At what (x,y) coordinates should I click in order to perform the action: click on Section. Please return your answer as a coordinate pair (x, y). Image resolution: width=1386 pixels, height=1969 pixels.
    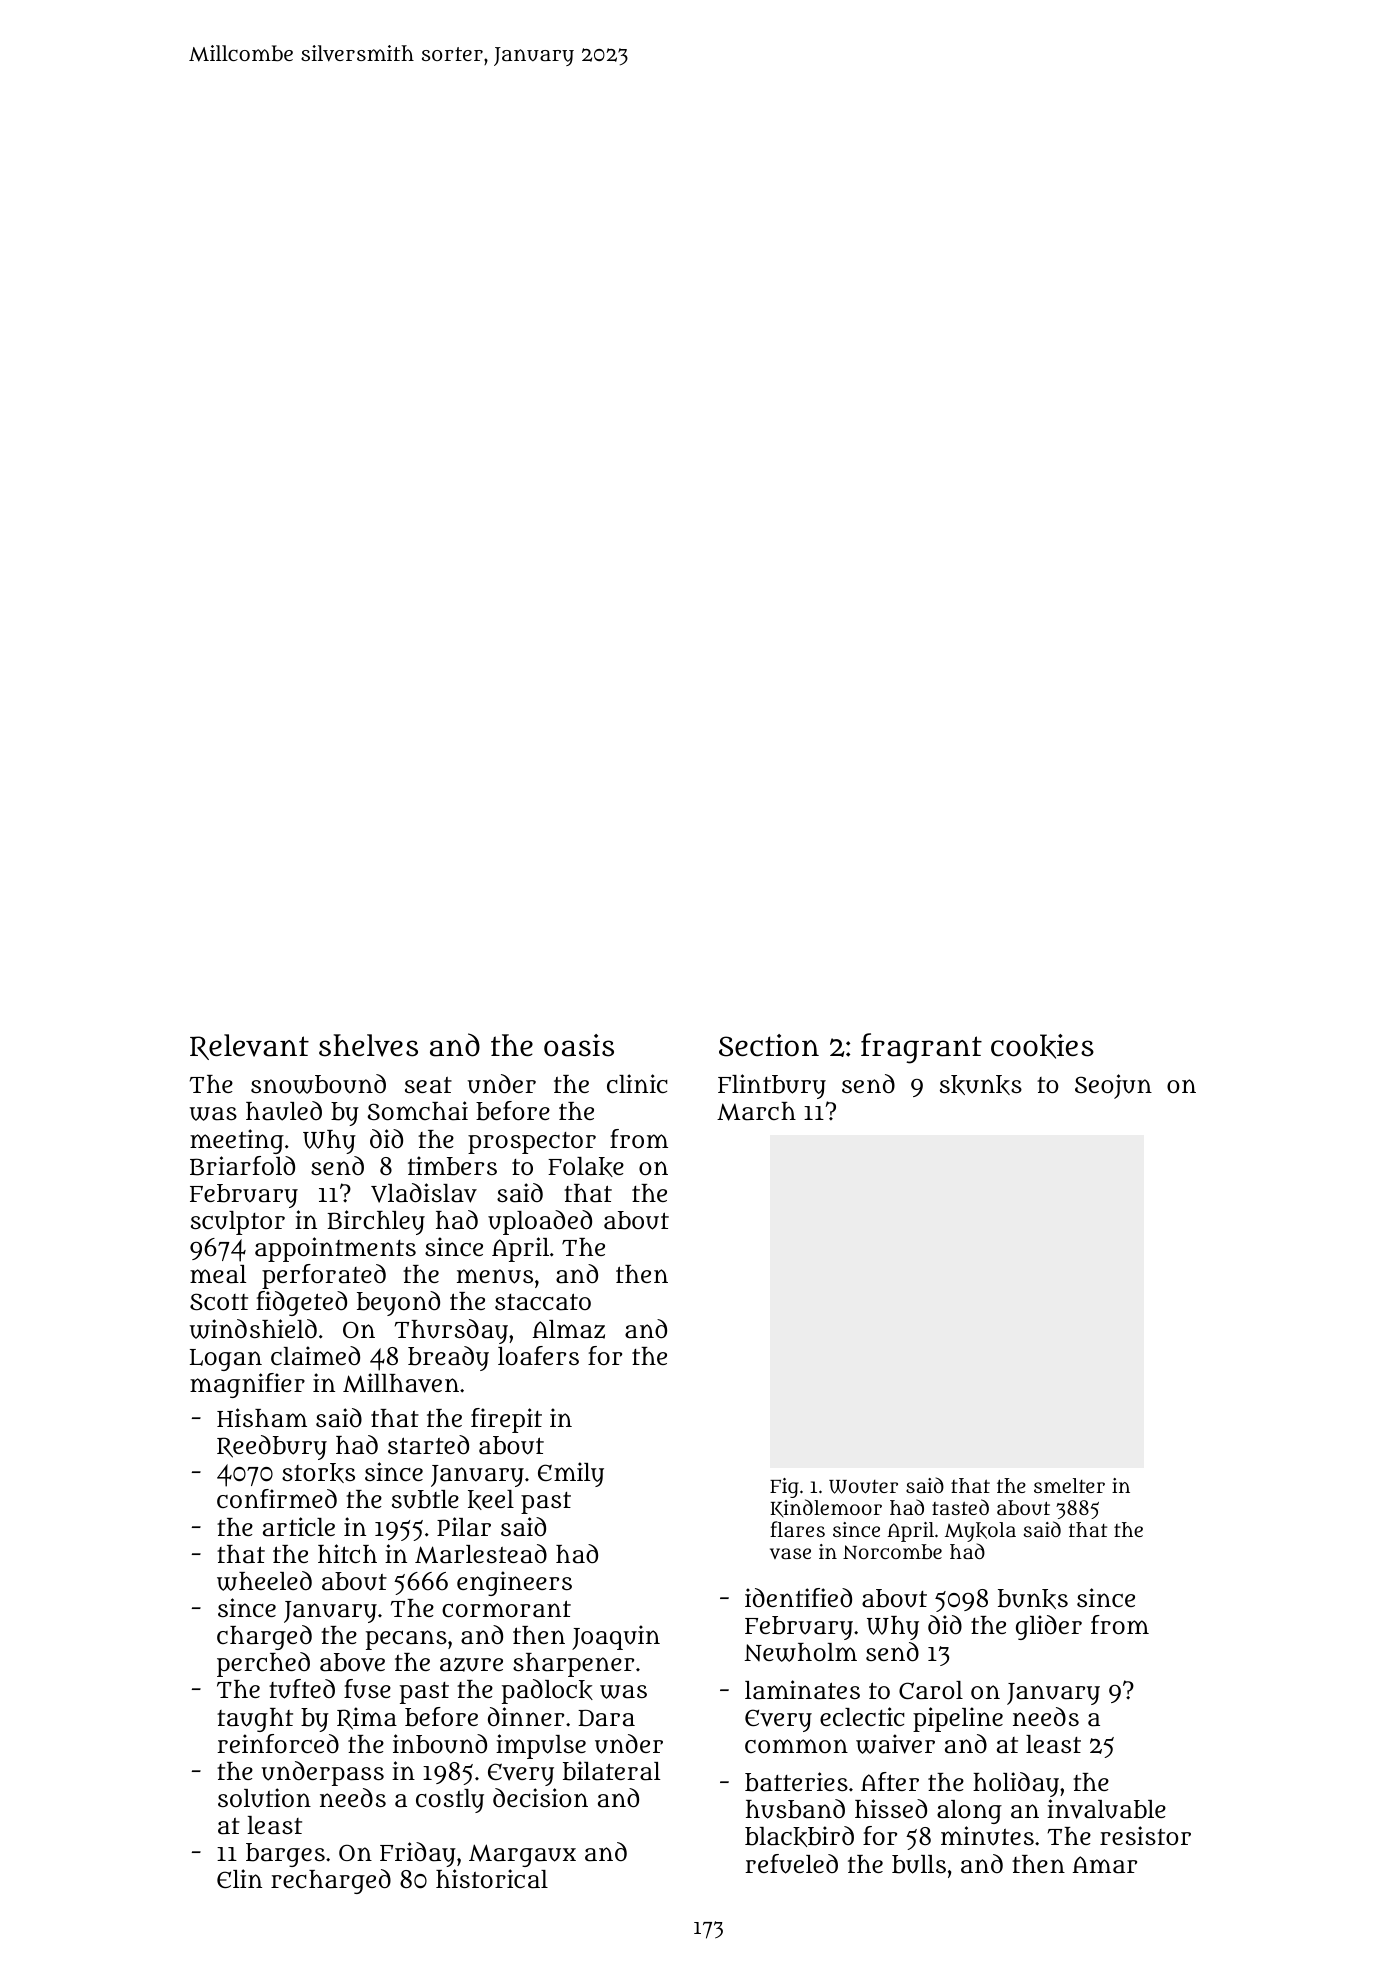
    Looking at the image, I should click on (769, 1045).
